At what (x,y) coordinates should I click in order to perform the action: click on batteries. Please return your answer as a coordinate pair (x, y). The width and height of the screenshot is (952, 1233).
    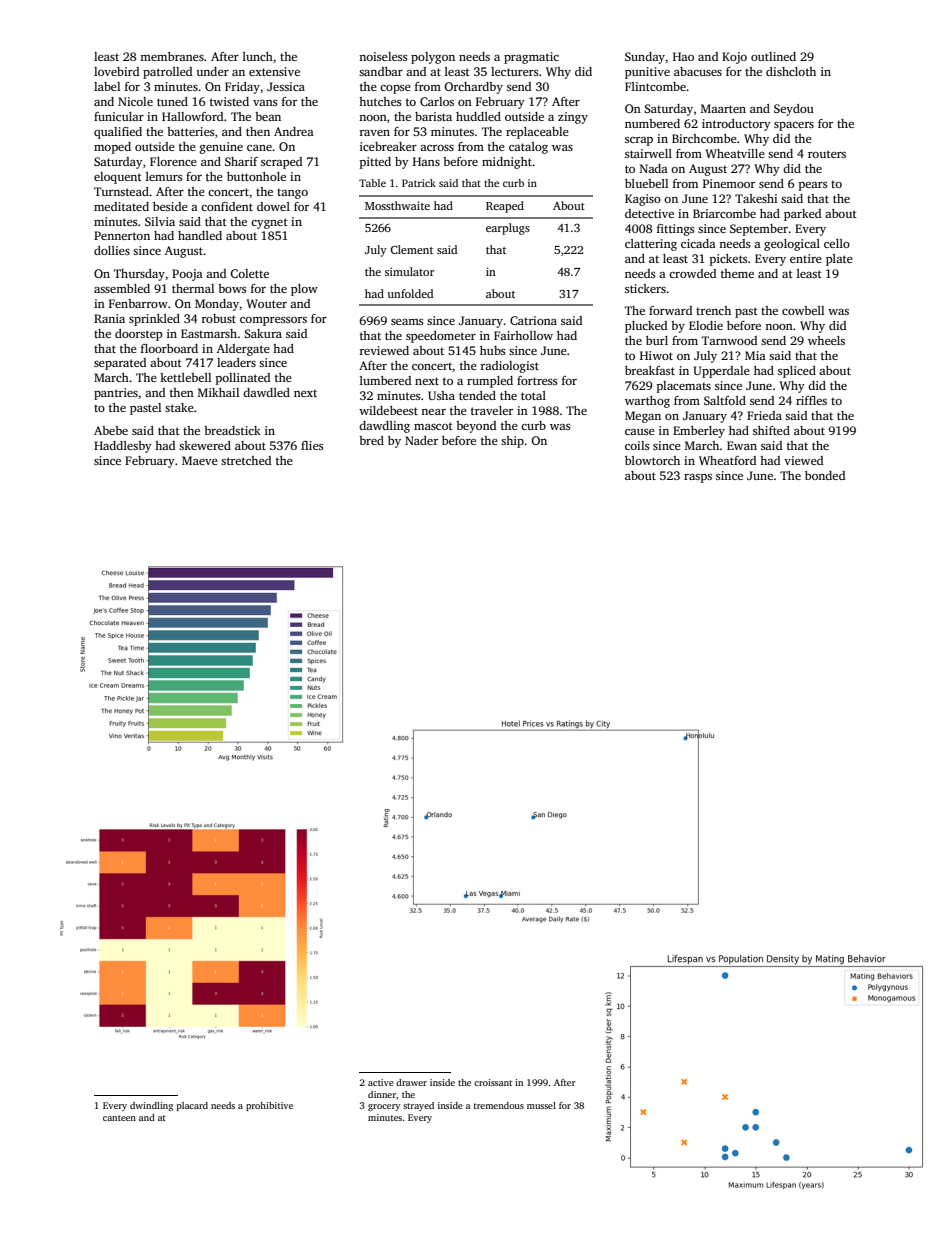
    Looking at the image, I should click on (191, 131).
